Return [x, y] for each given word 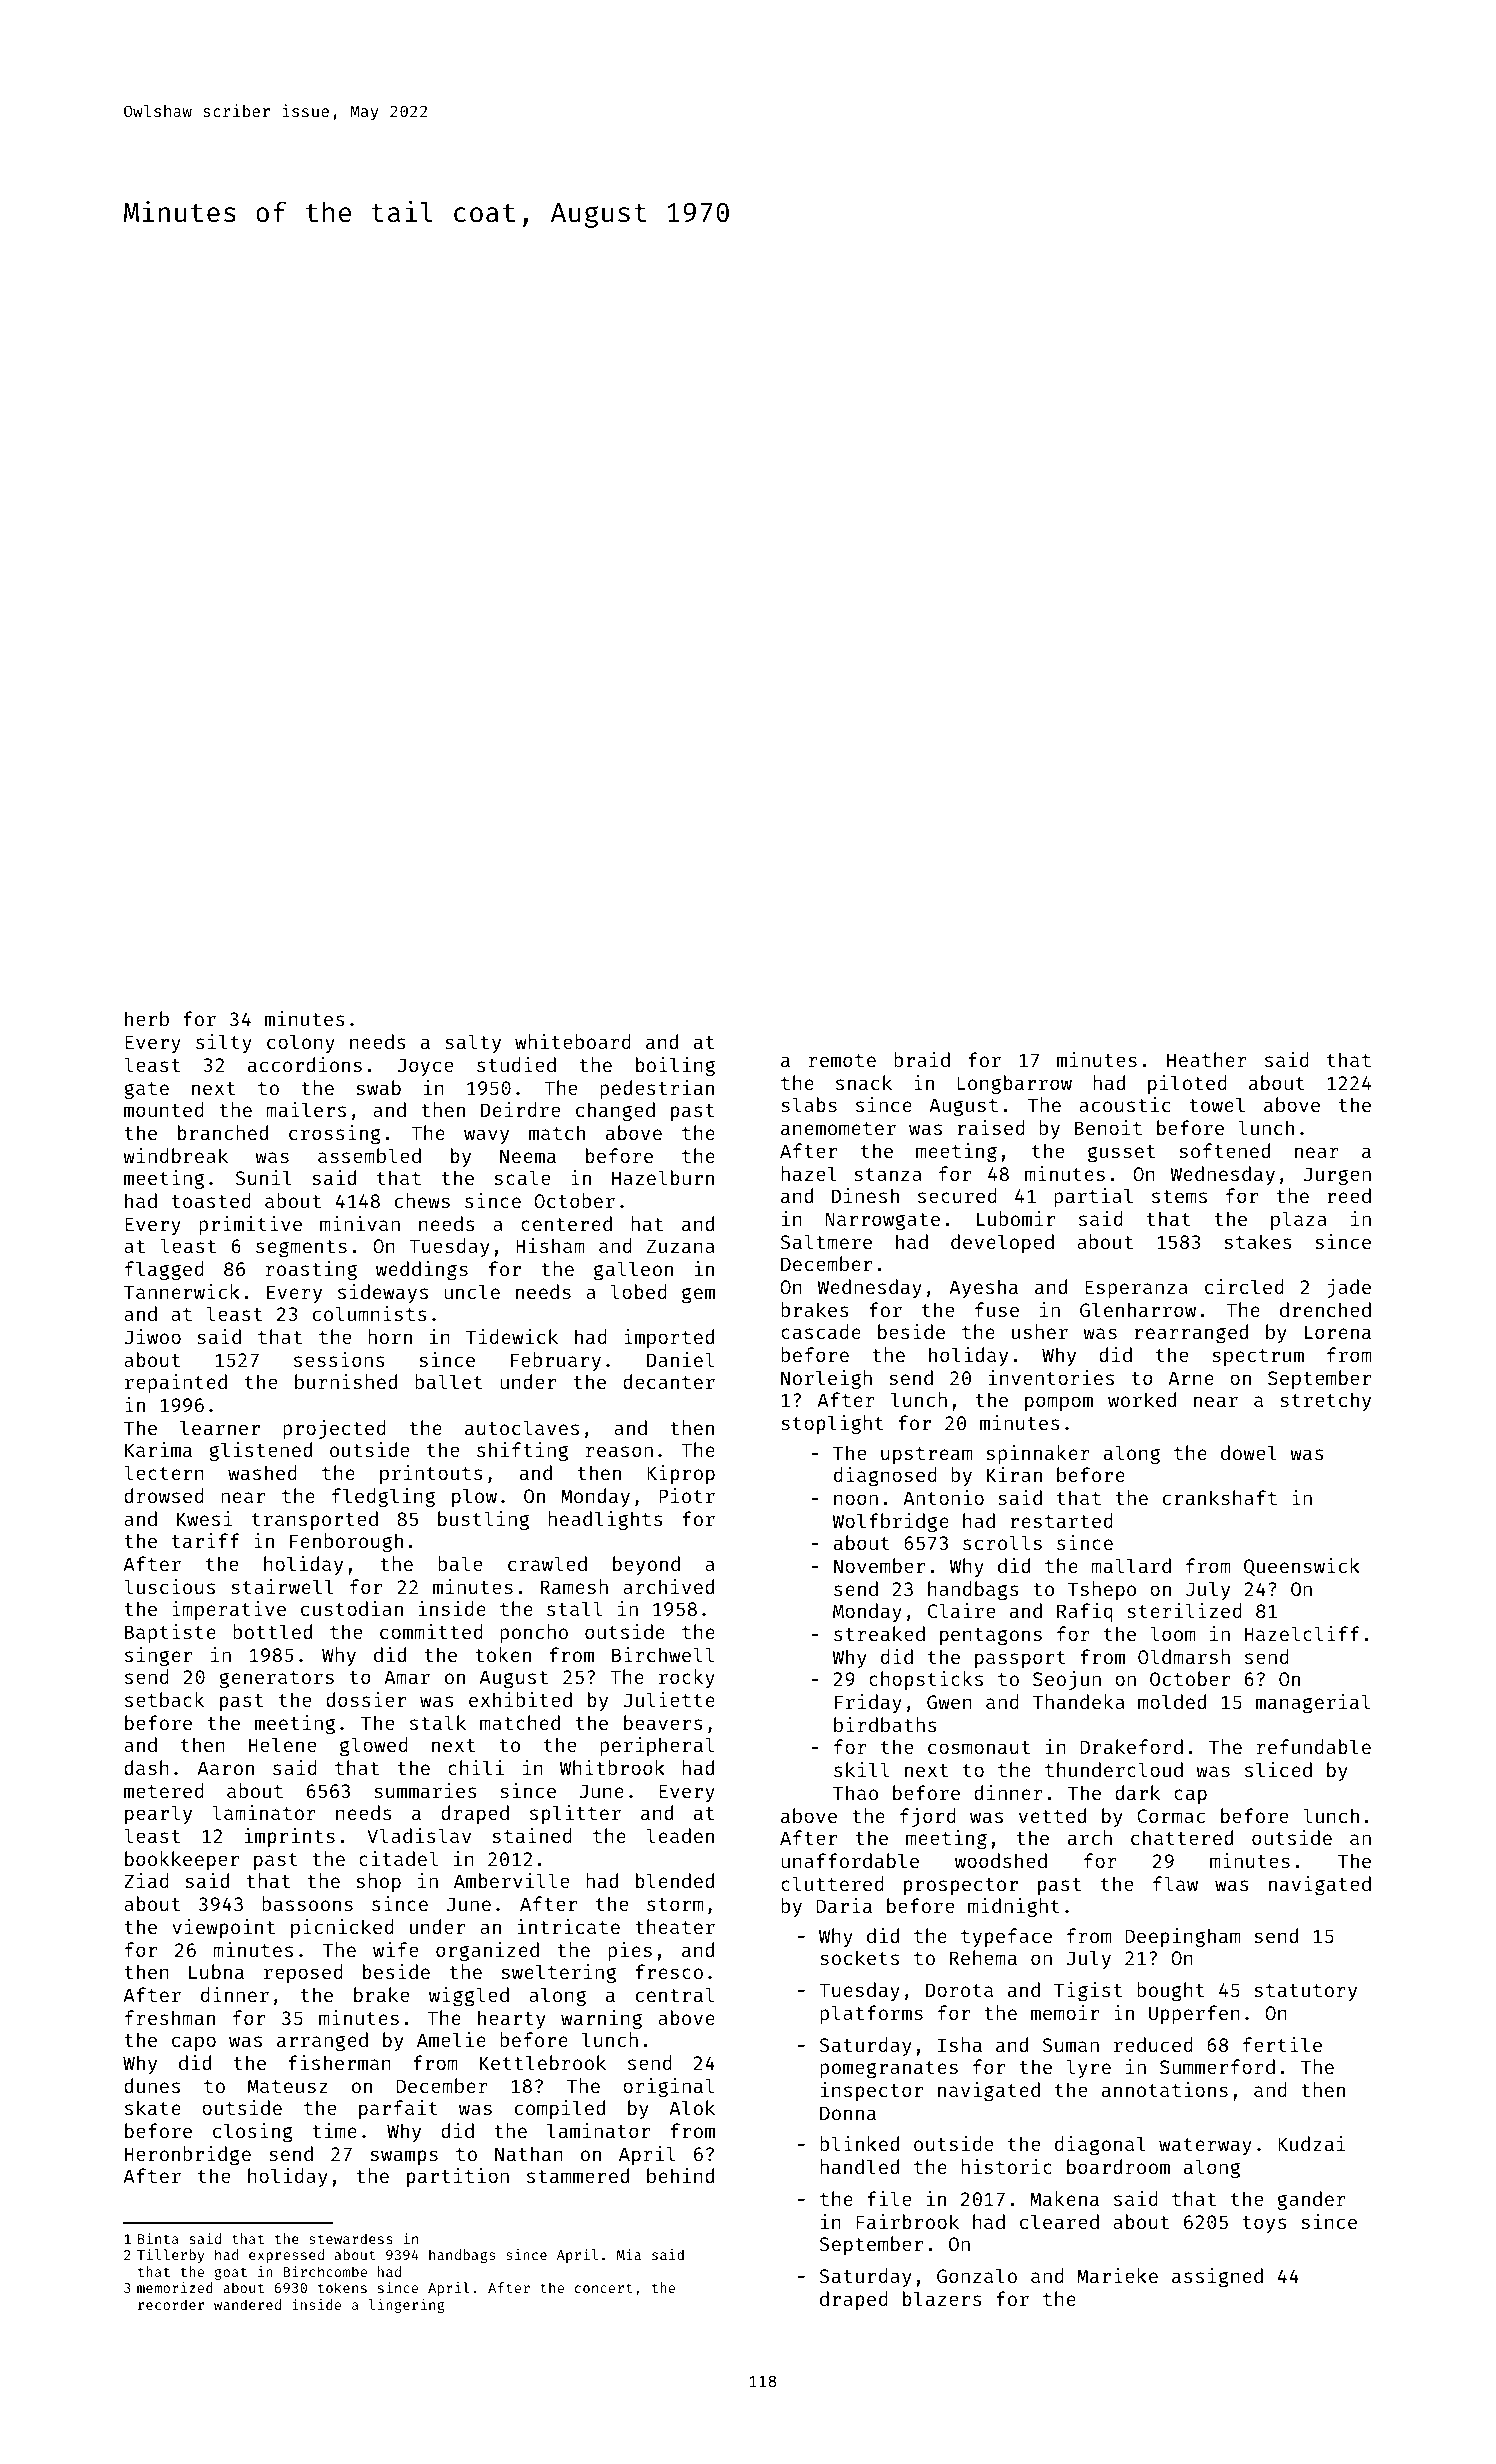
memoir [1065, 2012]
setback [164, 1699]
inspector [872, 2091]
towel [1217, 1104]
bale [460, 1563]
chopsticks [926, 1680]
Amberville [511, 1880]
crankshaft [1220, 1497]
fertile [1282, 2044]
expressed [286, 2256]
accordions [305, 1064]
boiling [675, 1066]
